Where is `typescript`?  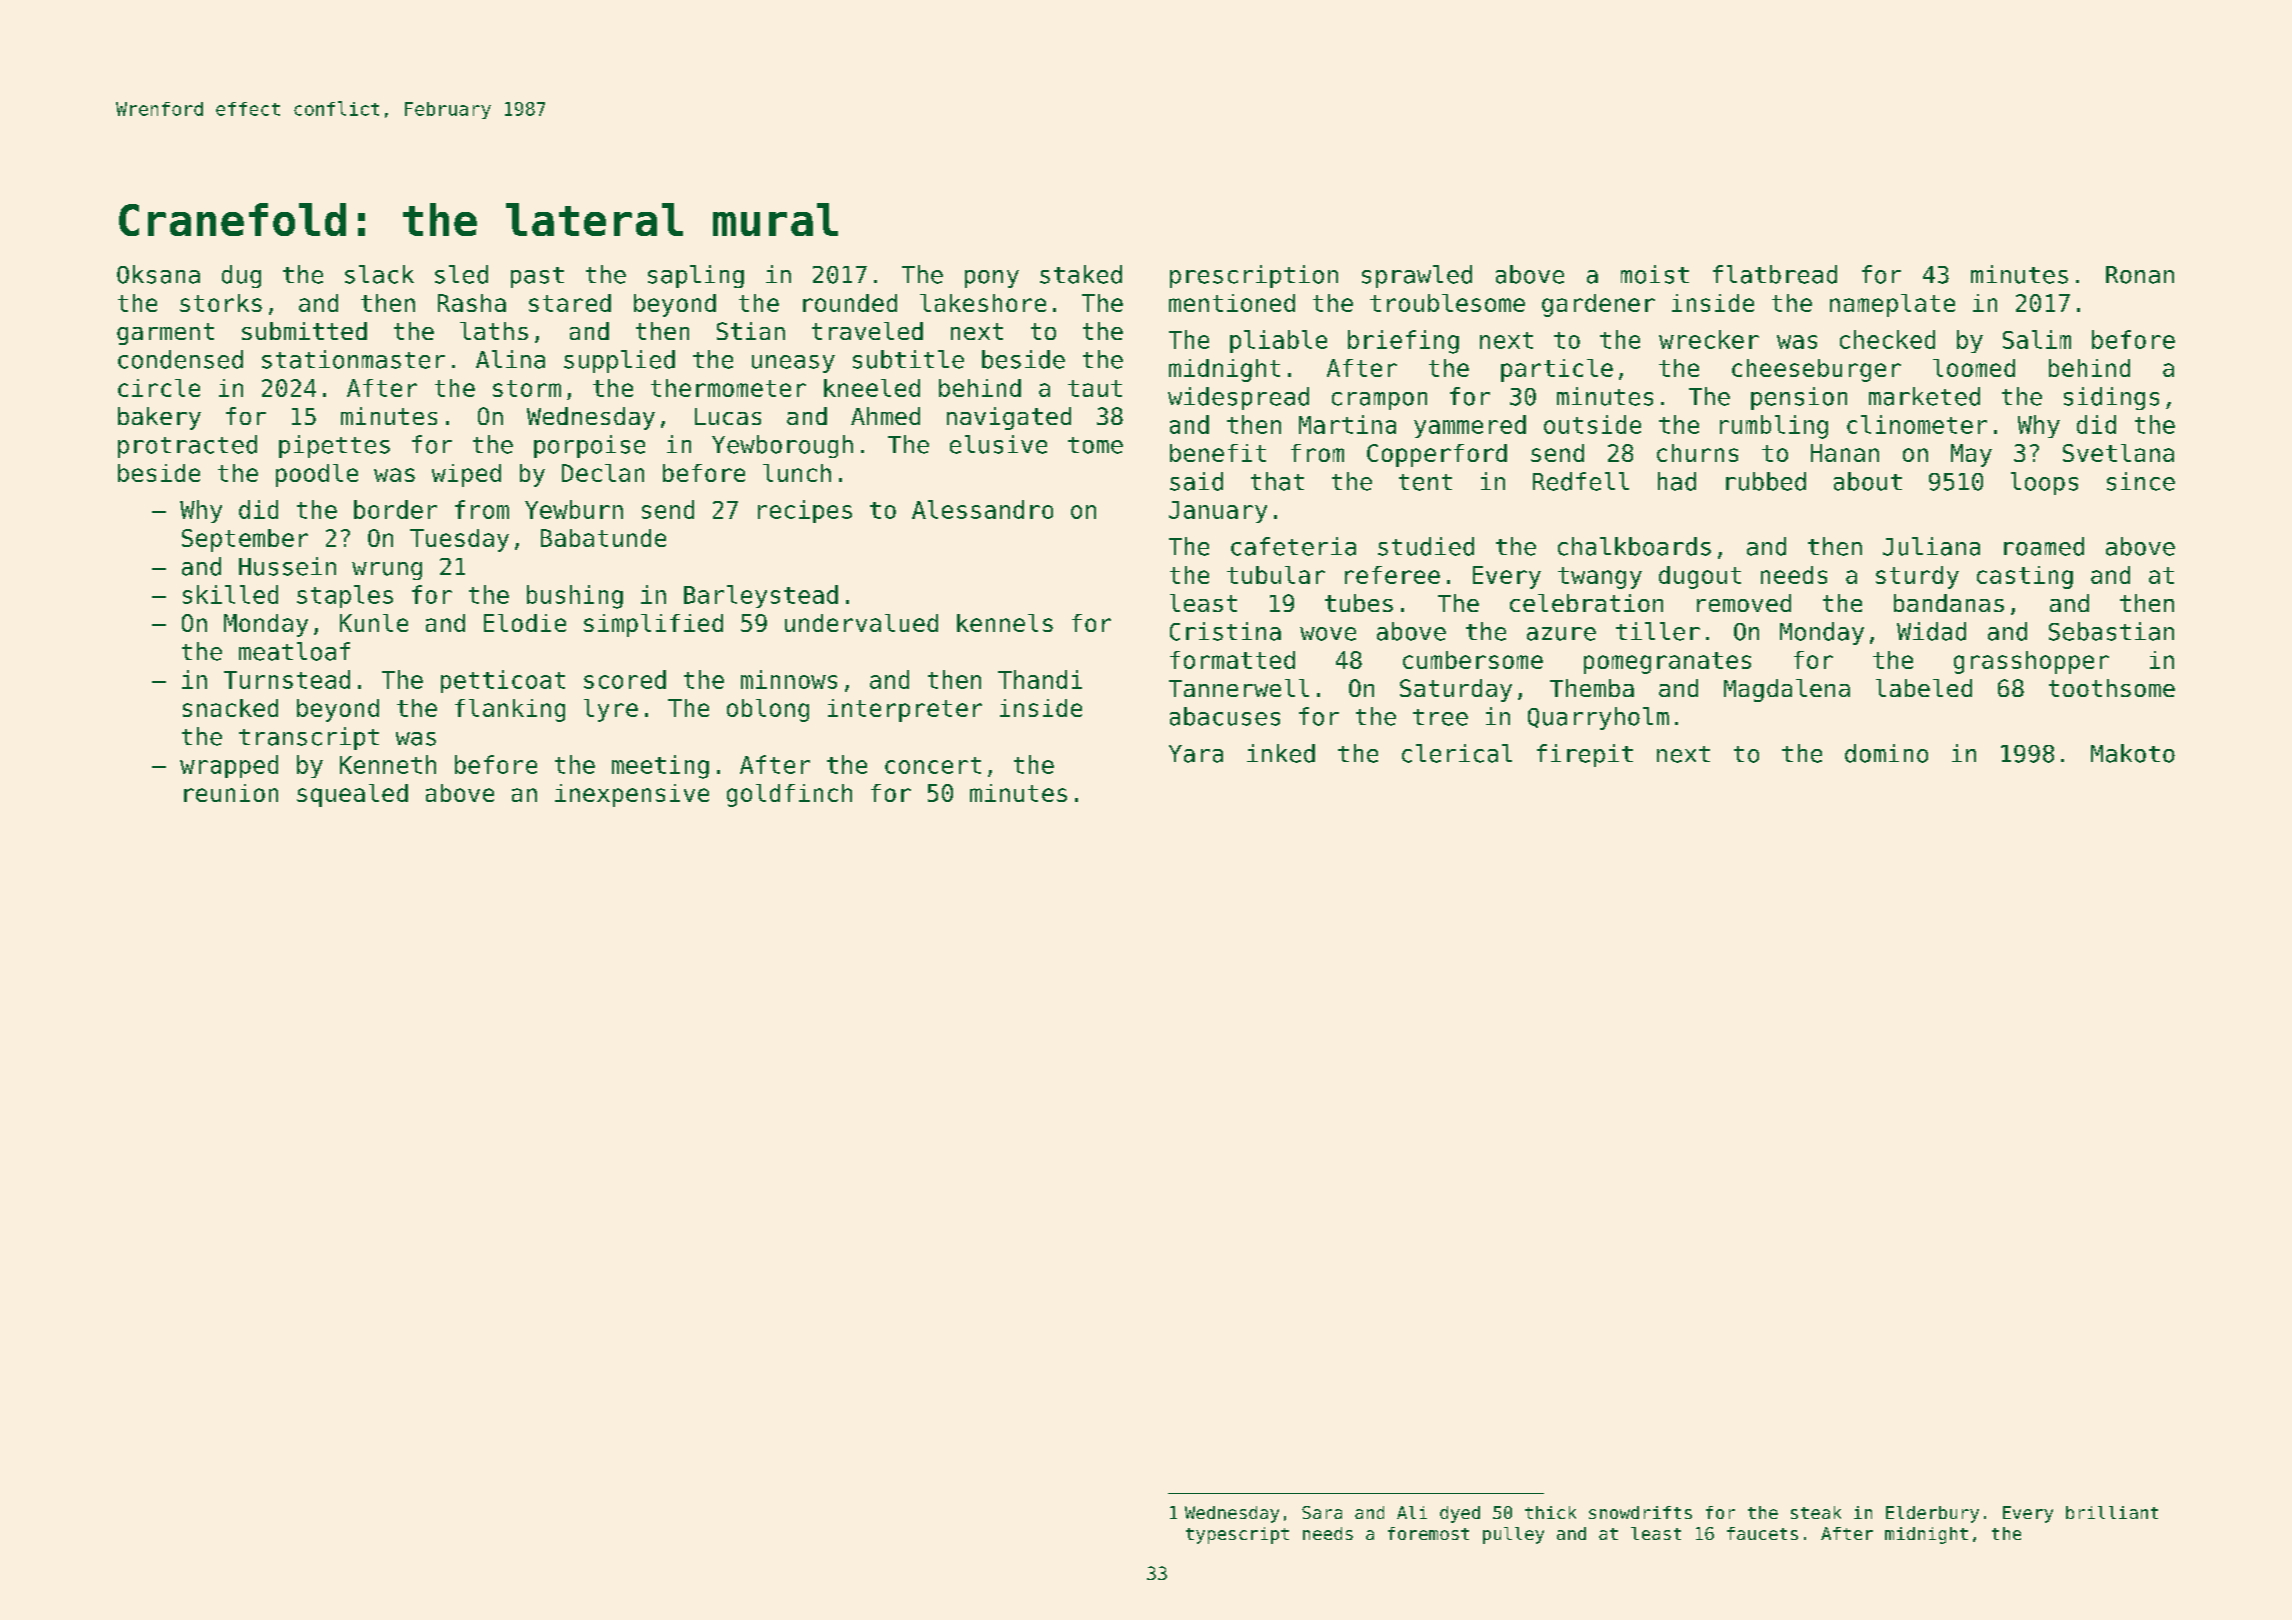
typescript is located at coordinates (1237, 1535).
